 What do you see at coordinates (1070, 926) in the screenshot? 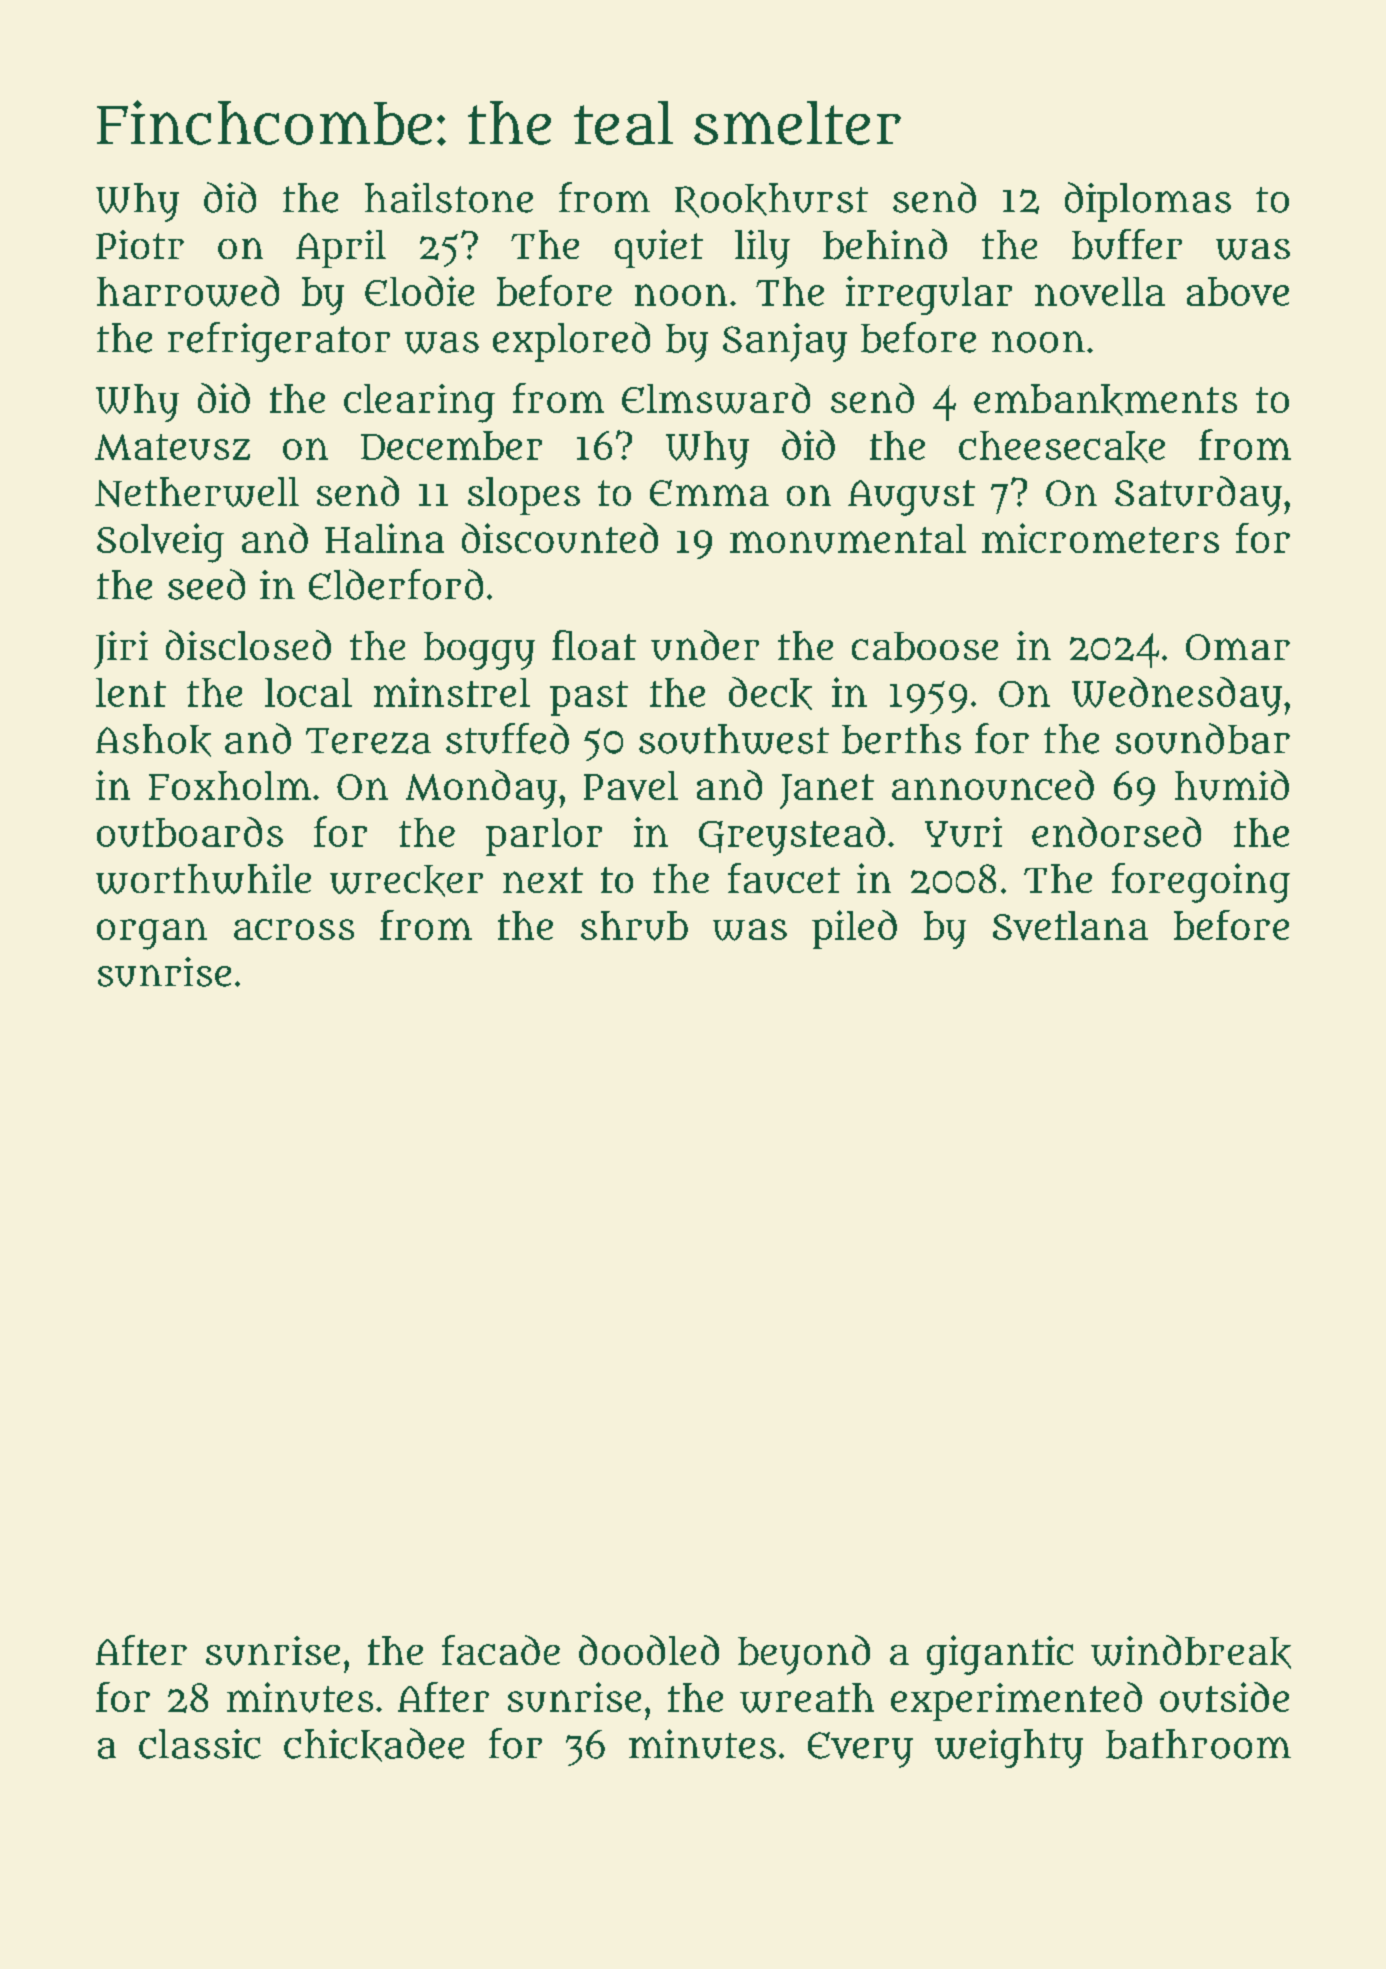
I see `Svetlana` at bounding box center [1070, 926].
